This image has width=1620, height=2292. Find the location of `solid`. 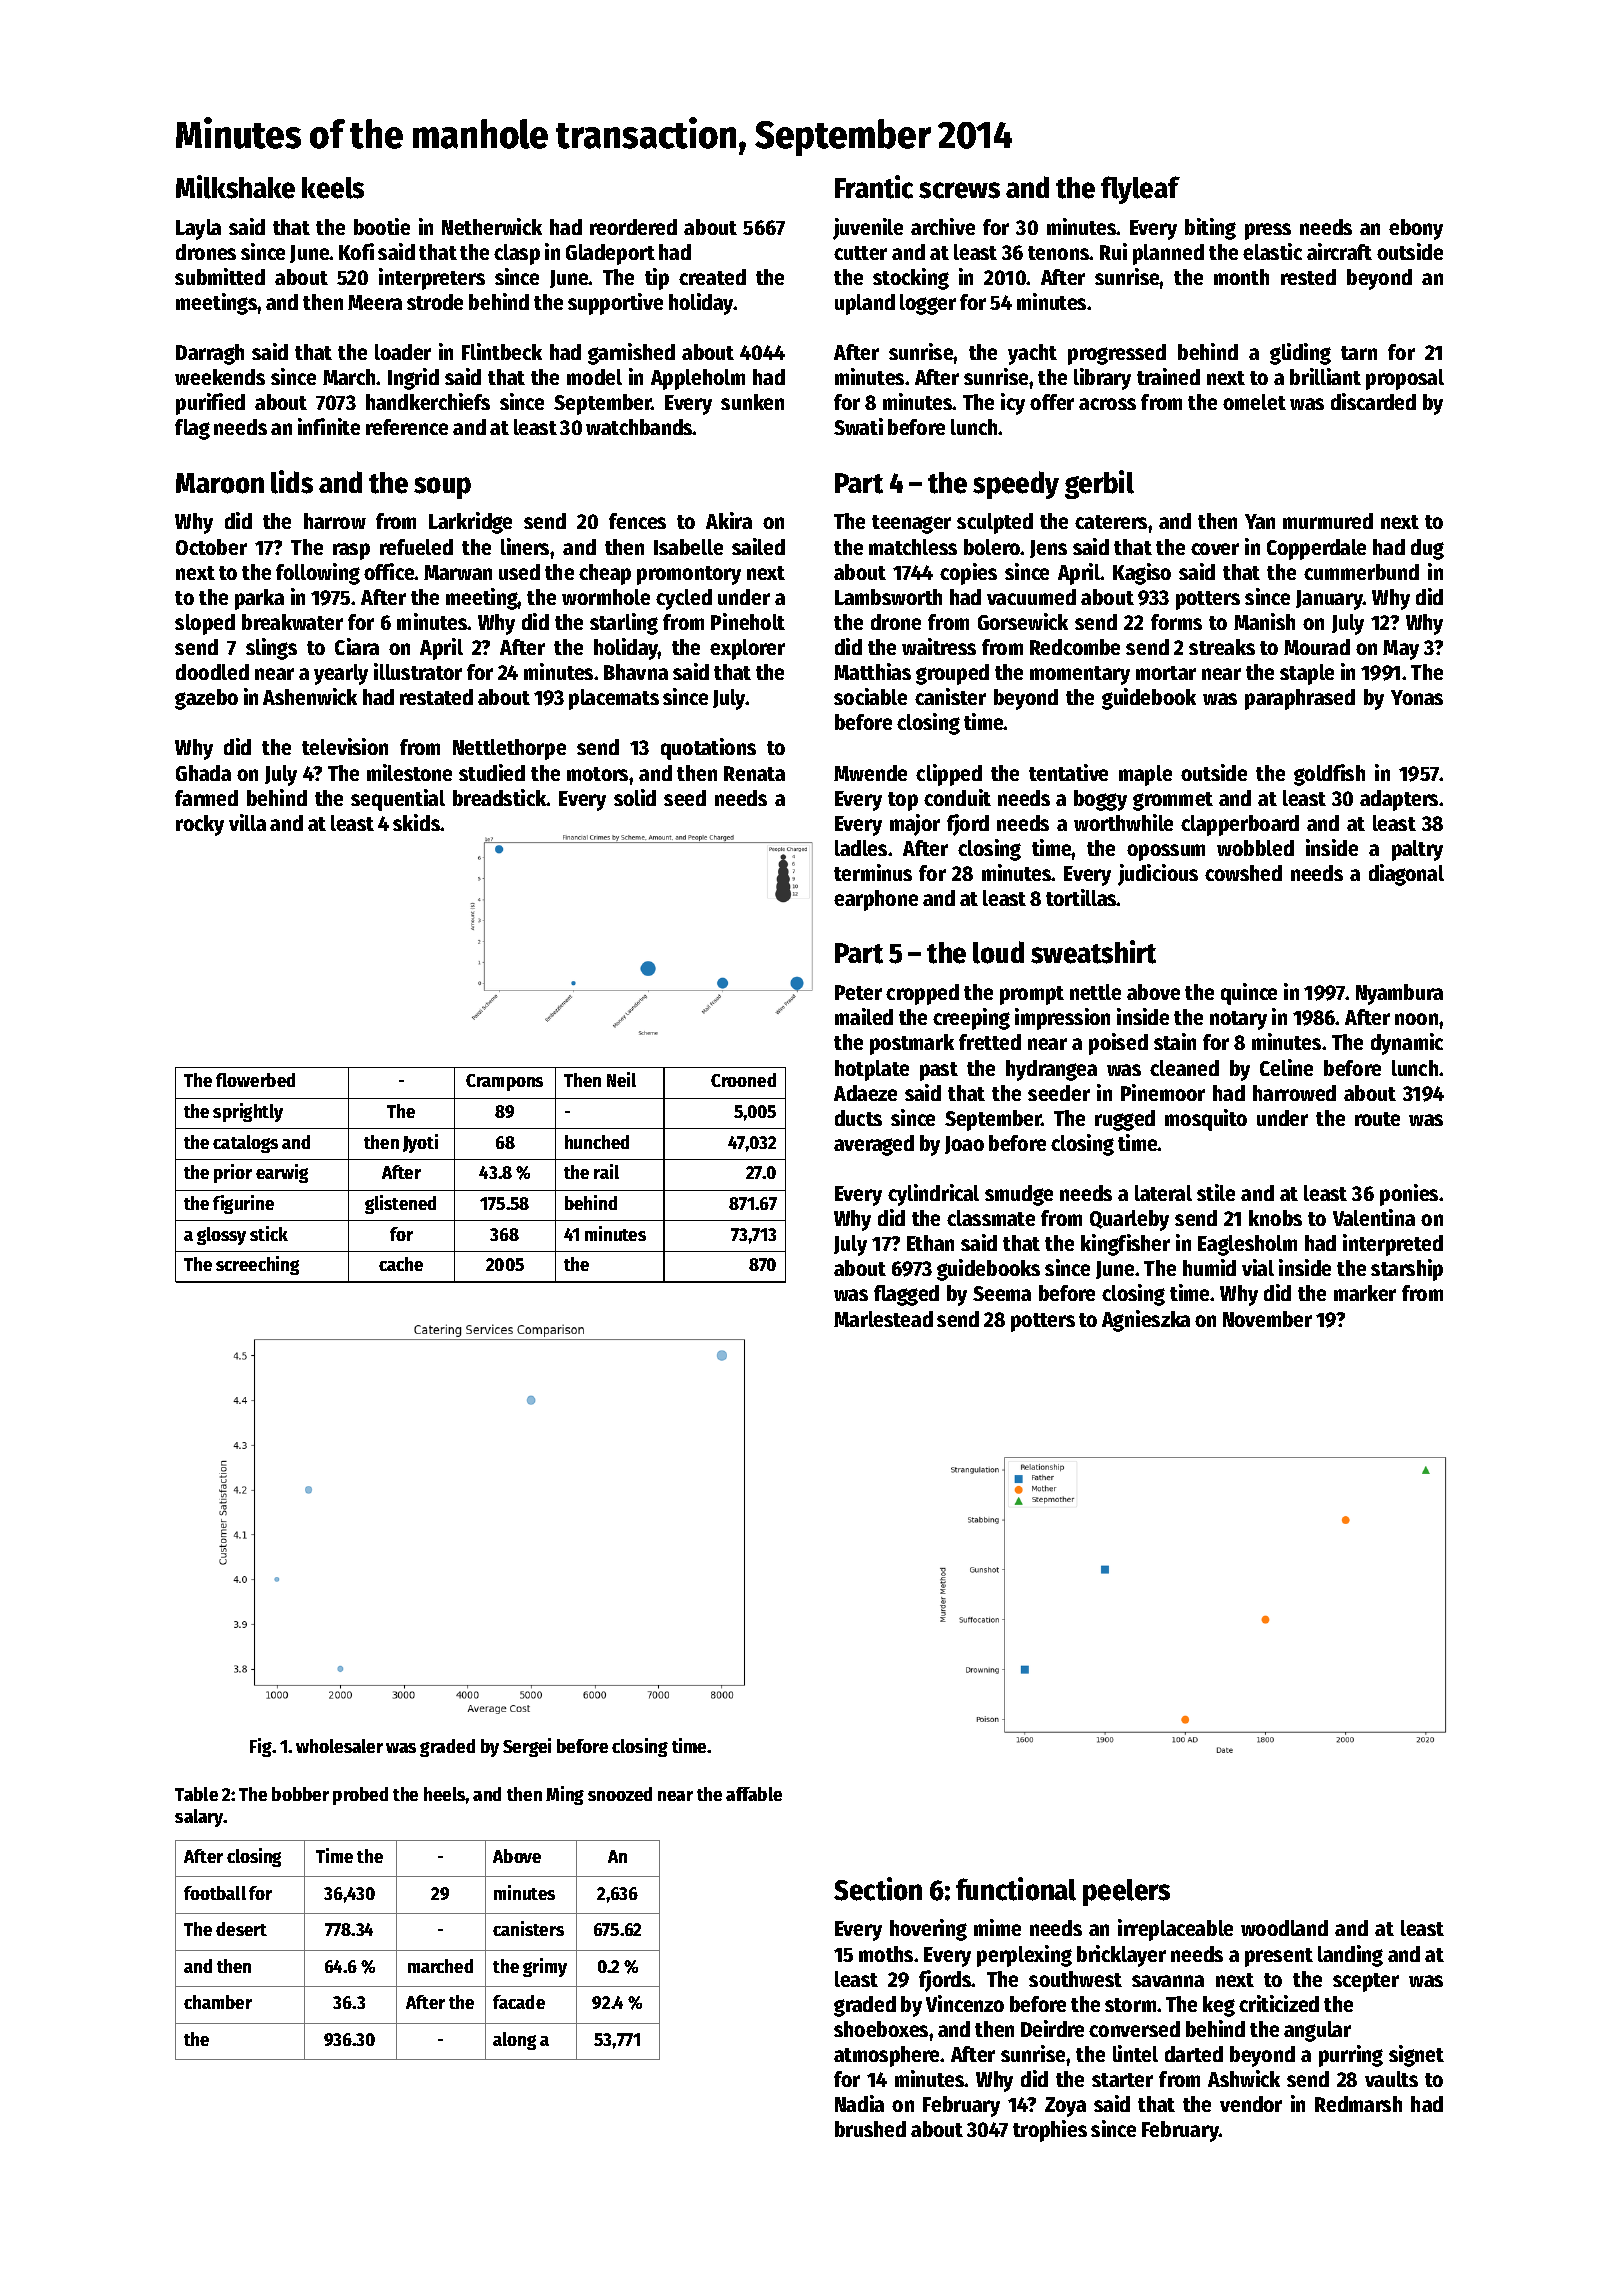

solid is located at coordinates (635, 797).
